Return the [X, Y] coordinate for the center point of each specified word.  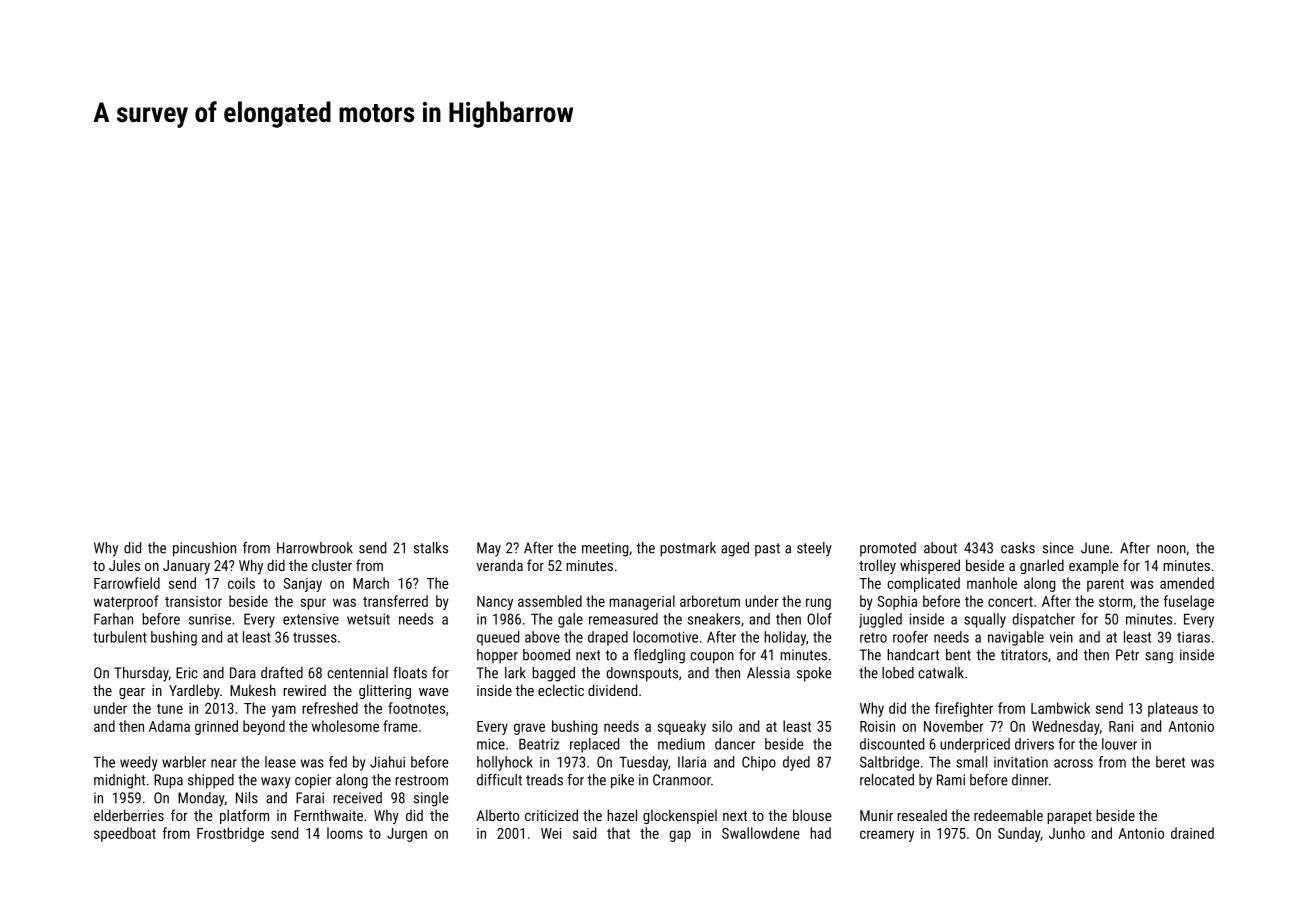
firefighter [964, 709]
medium [681, 744]
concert [1010, 602]
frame [400, 726]
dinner [1030, 780]
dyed [796, 763]
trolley [877, 566]
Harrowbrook [315, 548]
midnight [119, 781]
